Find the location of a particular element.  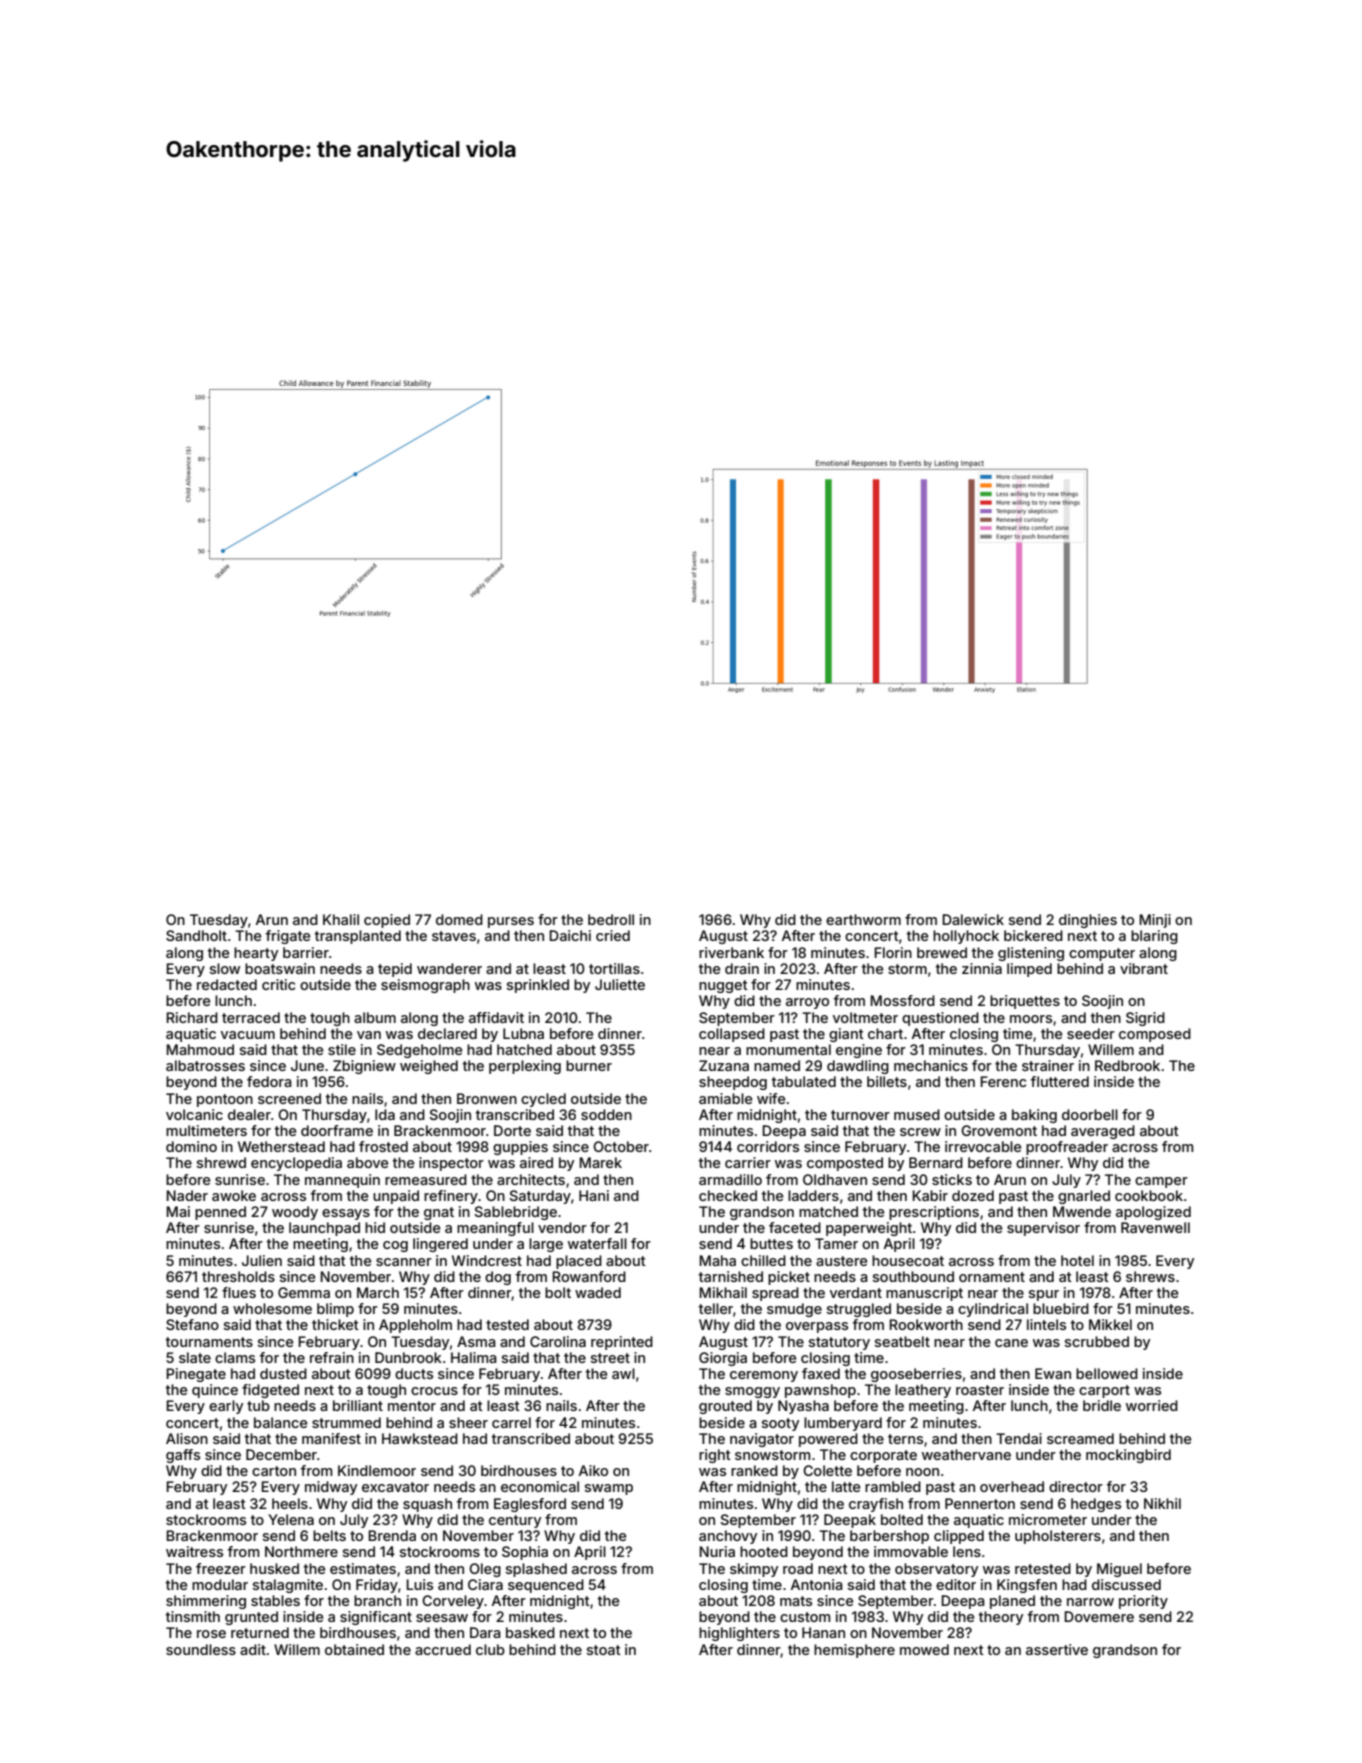

stalagmite is located at coordinates (288, 1586).
